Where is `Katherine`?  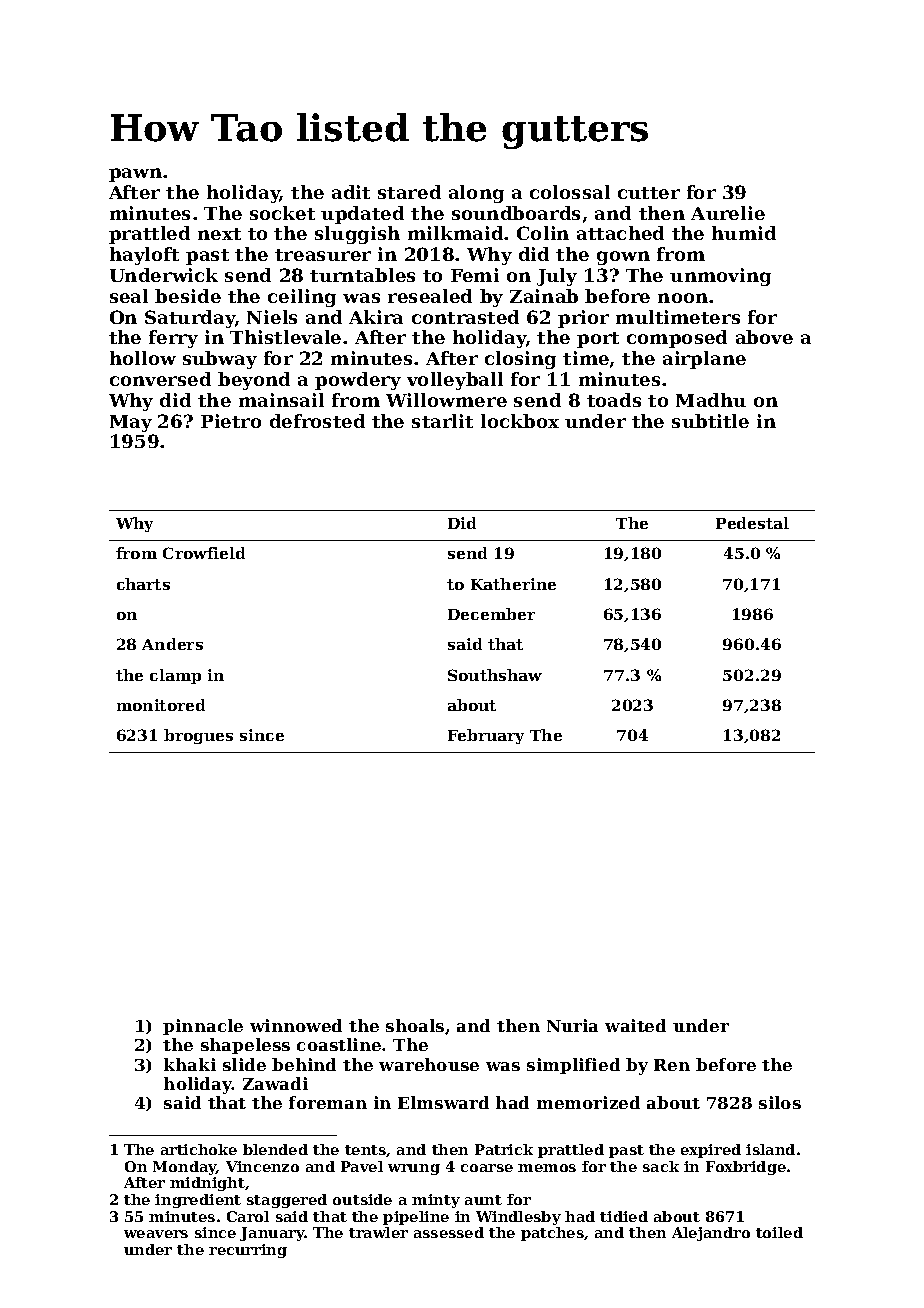 Katherine is located at coordinates (513, 584).
